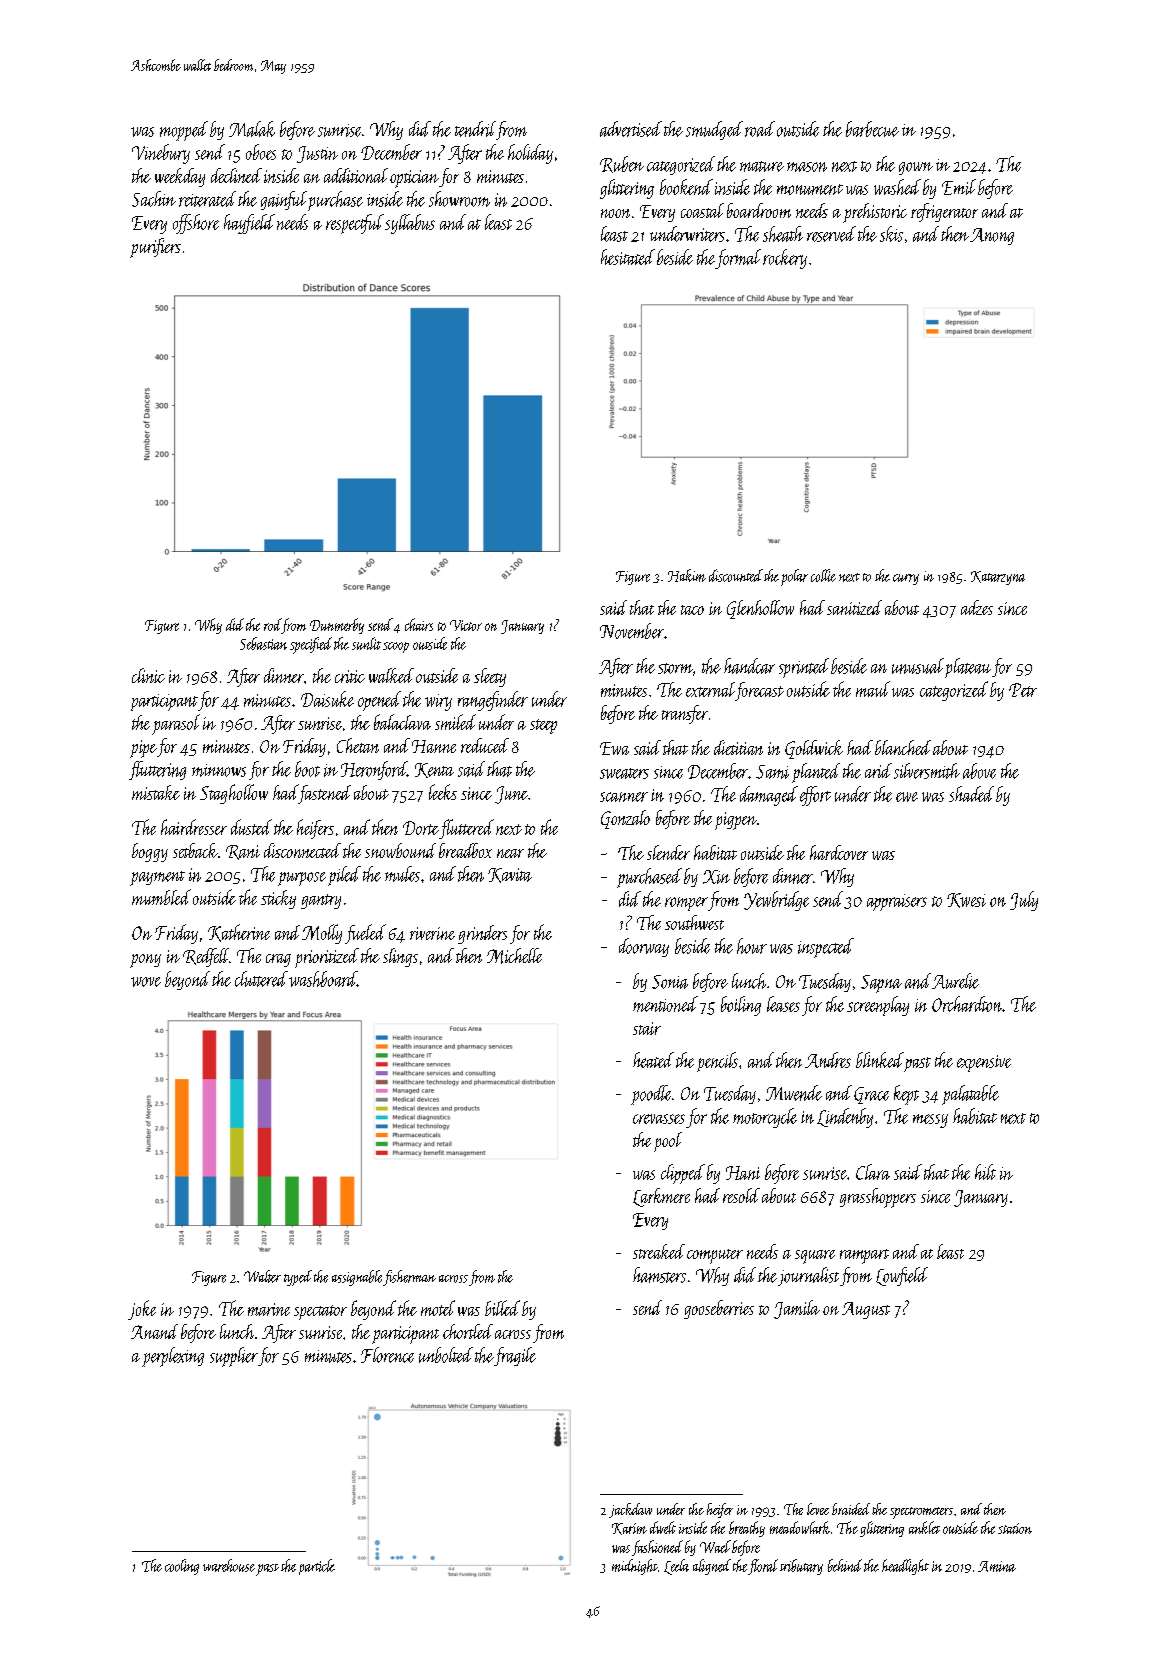 The height and width of the screenshot is (1659, 1173). Describe the element at coordinates (307, 769) in the screenshot. I see `boot` at that location.
